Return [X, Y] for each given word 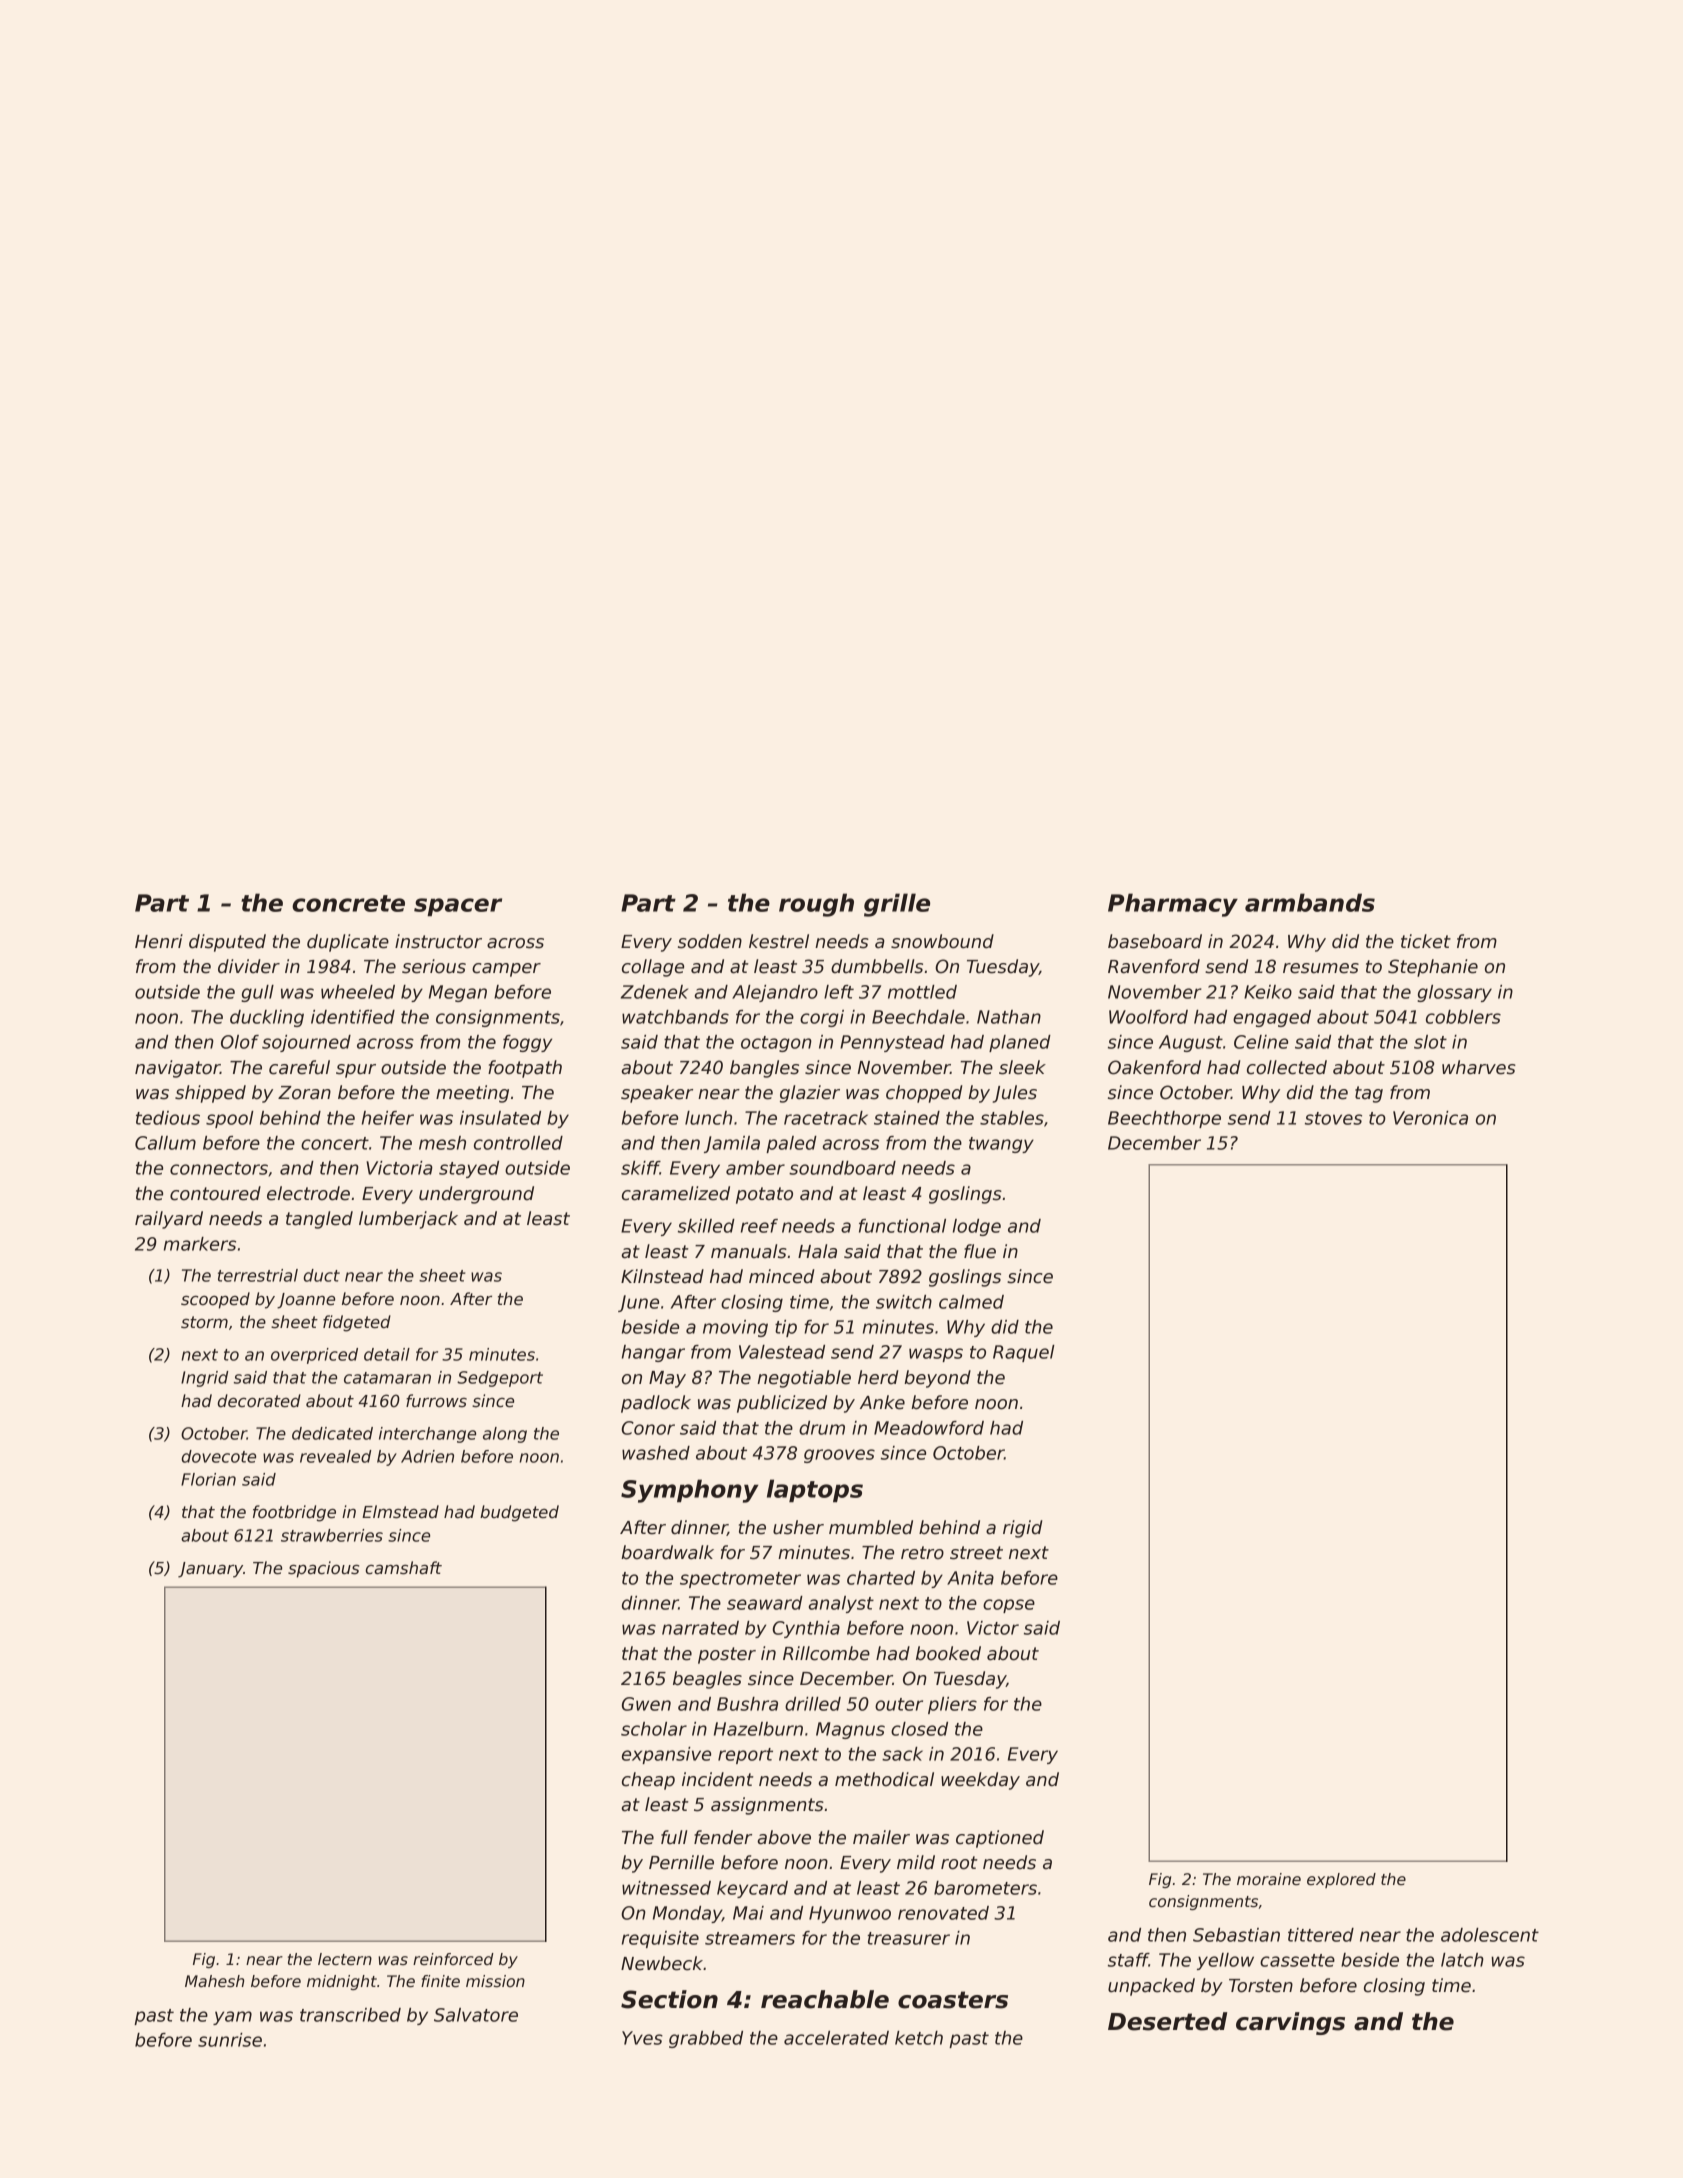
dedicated [332, 1433]
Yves [642, 2038]
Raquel [1024, 1353]
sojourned [306, 1043]
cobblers [1463, 1017]
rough [816, 905]
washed [656, 1453]
